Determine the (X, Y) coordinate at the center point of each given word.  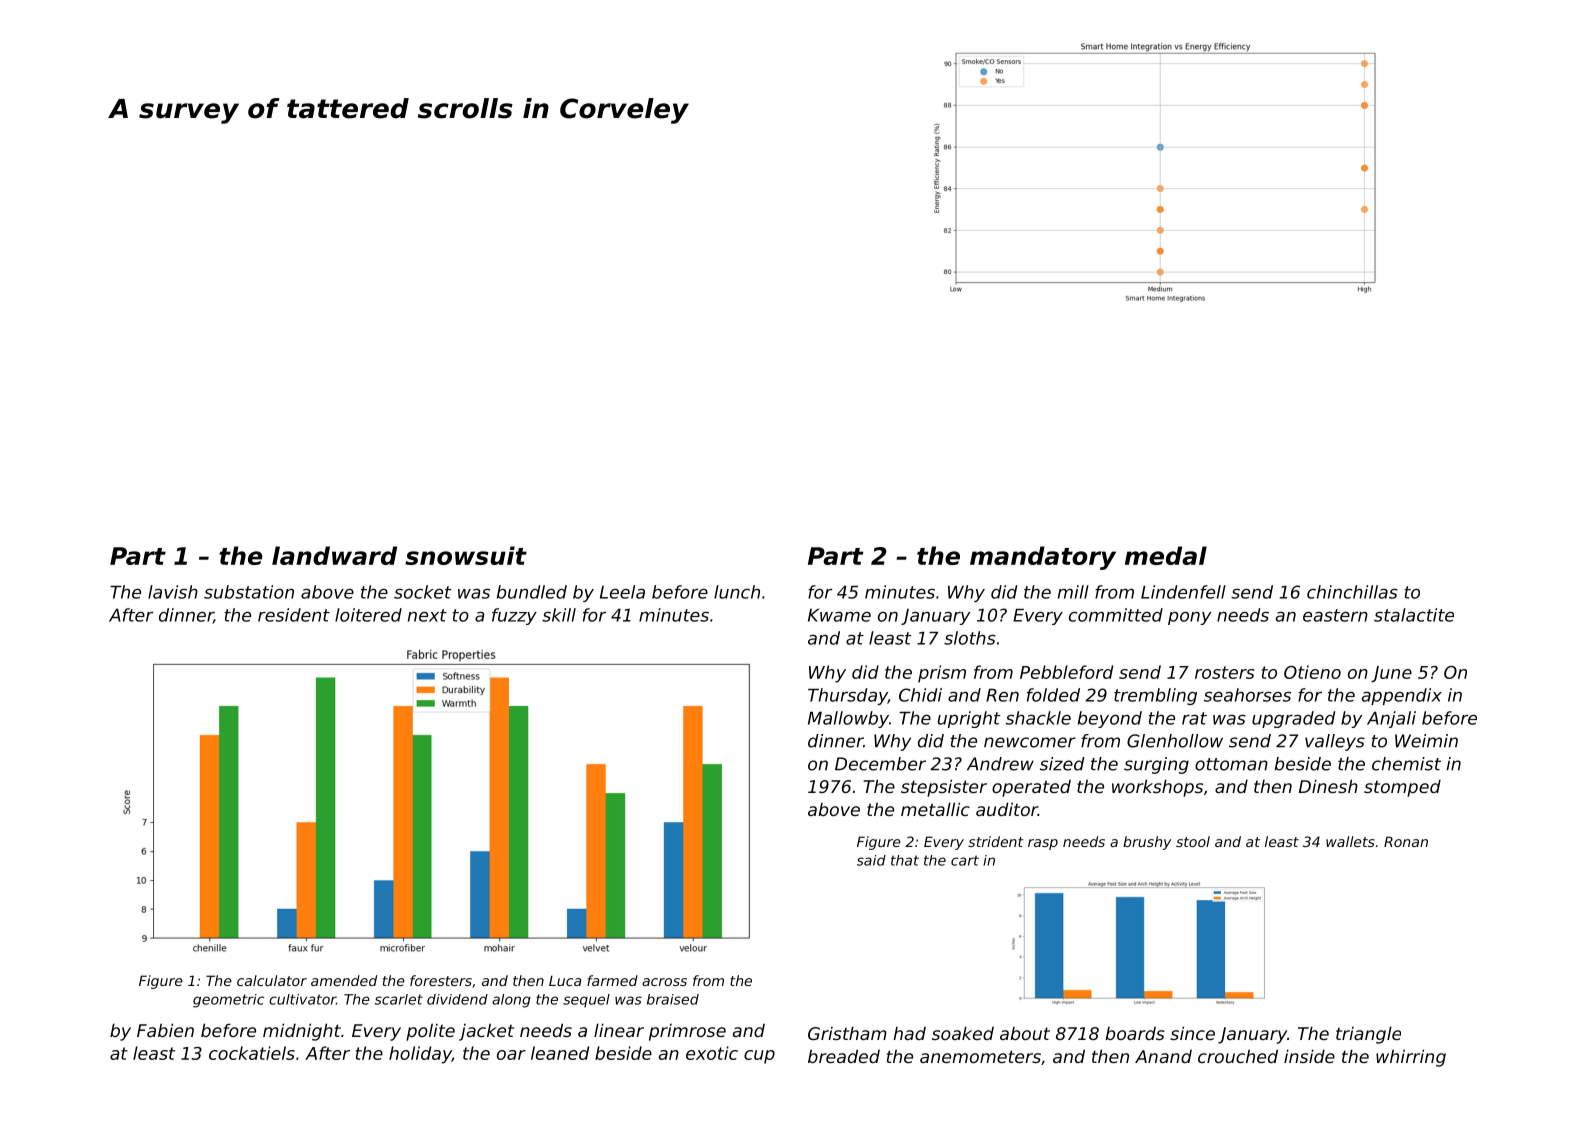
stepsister (944, 788)
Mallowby (848, 719)
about (1025, 1033)
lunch (737, 592)
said (871, 860)
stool (1193, 841)
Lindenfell (1183, 592)
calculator (272, 980)
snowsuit (466, 555)
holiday (420, 1055)
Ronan (1406, 841)
